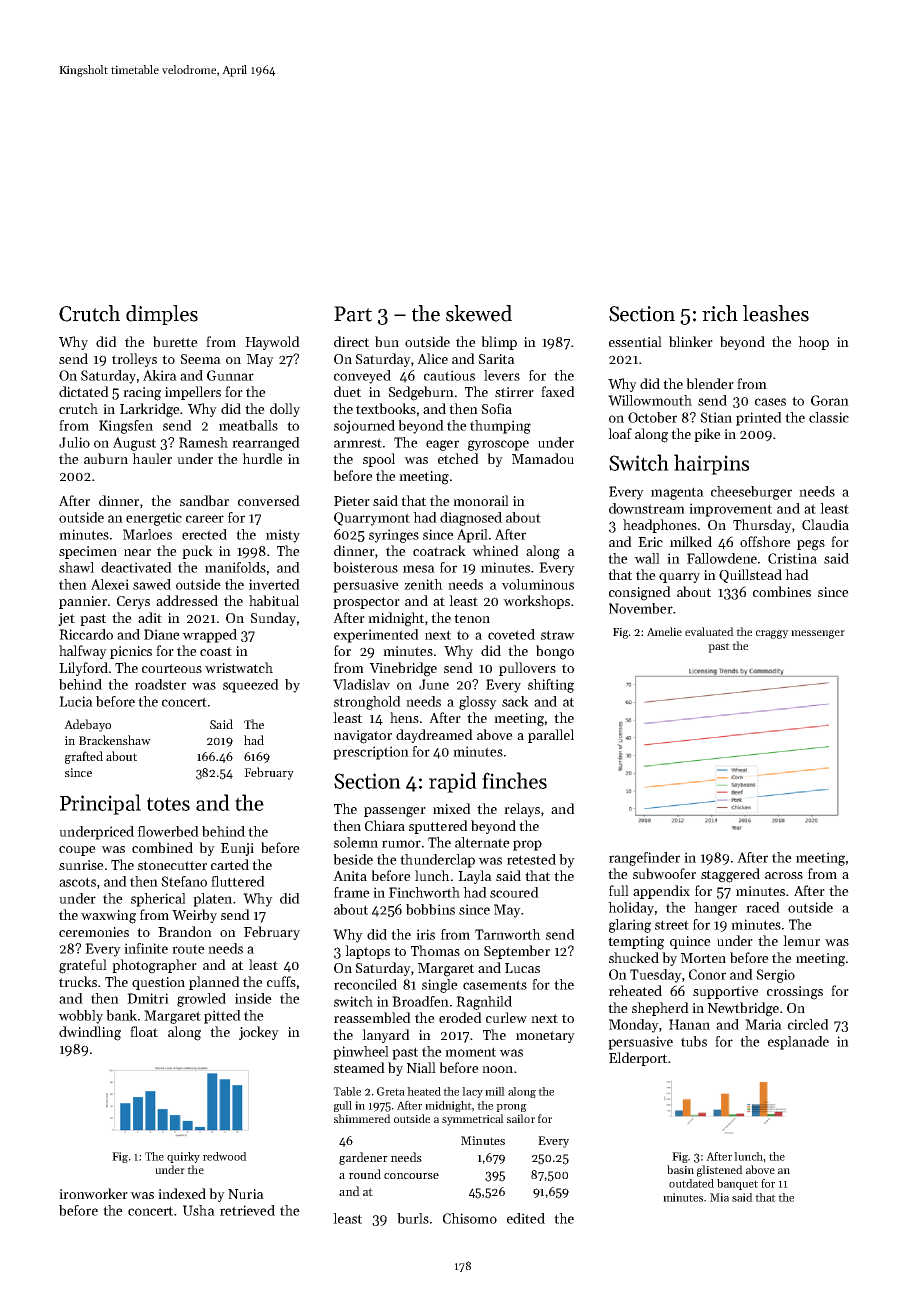 Image resolution: width=908 pixels, height=1316 pixels. I want to click on essential, so click(635, 341).
